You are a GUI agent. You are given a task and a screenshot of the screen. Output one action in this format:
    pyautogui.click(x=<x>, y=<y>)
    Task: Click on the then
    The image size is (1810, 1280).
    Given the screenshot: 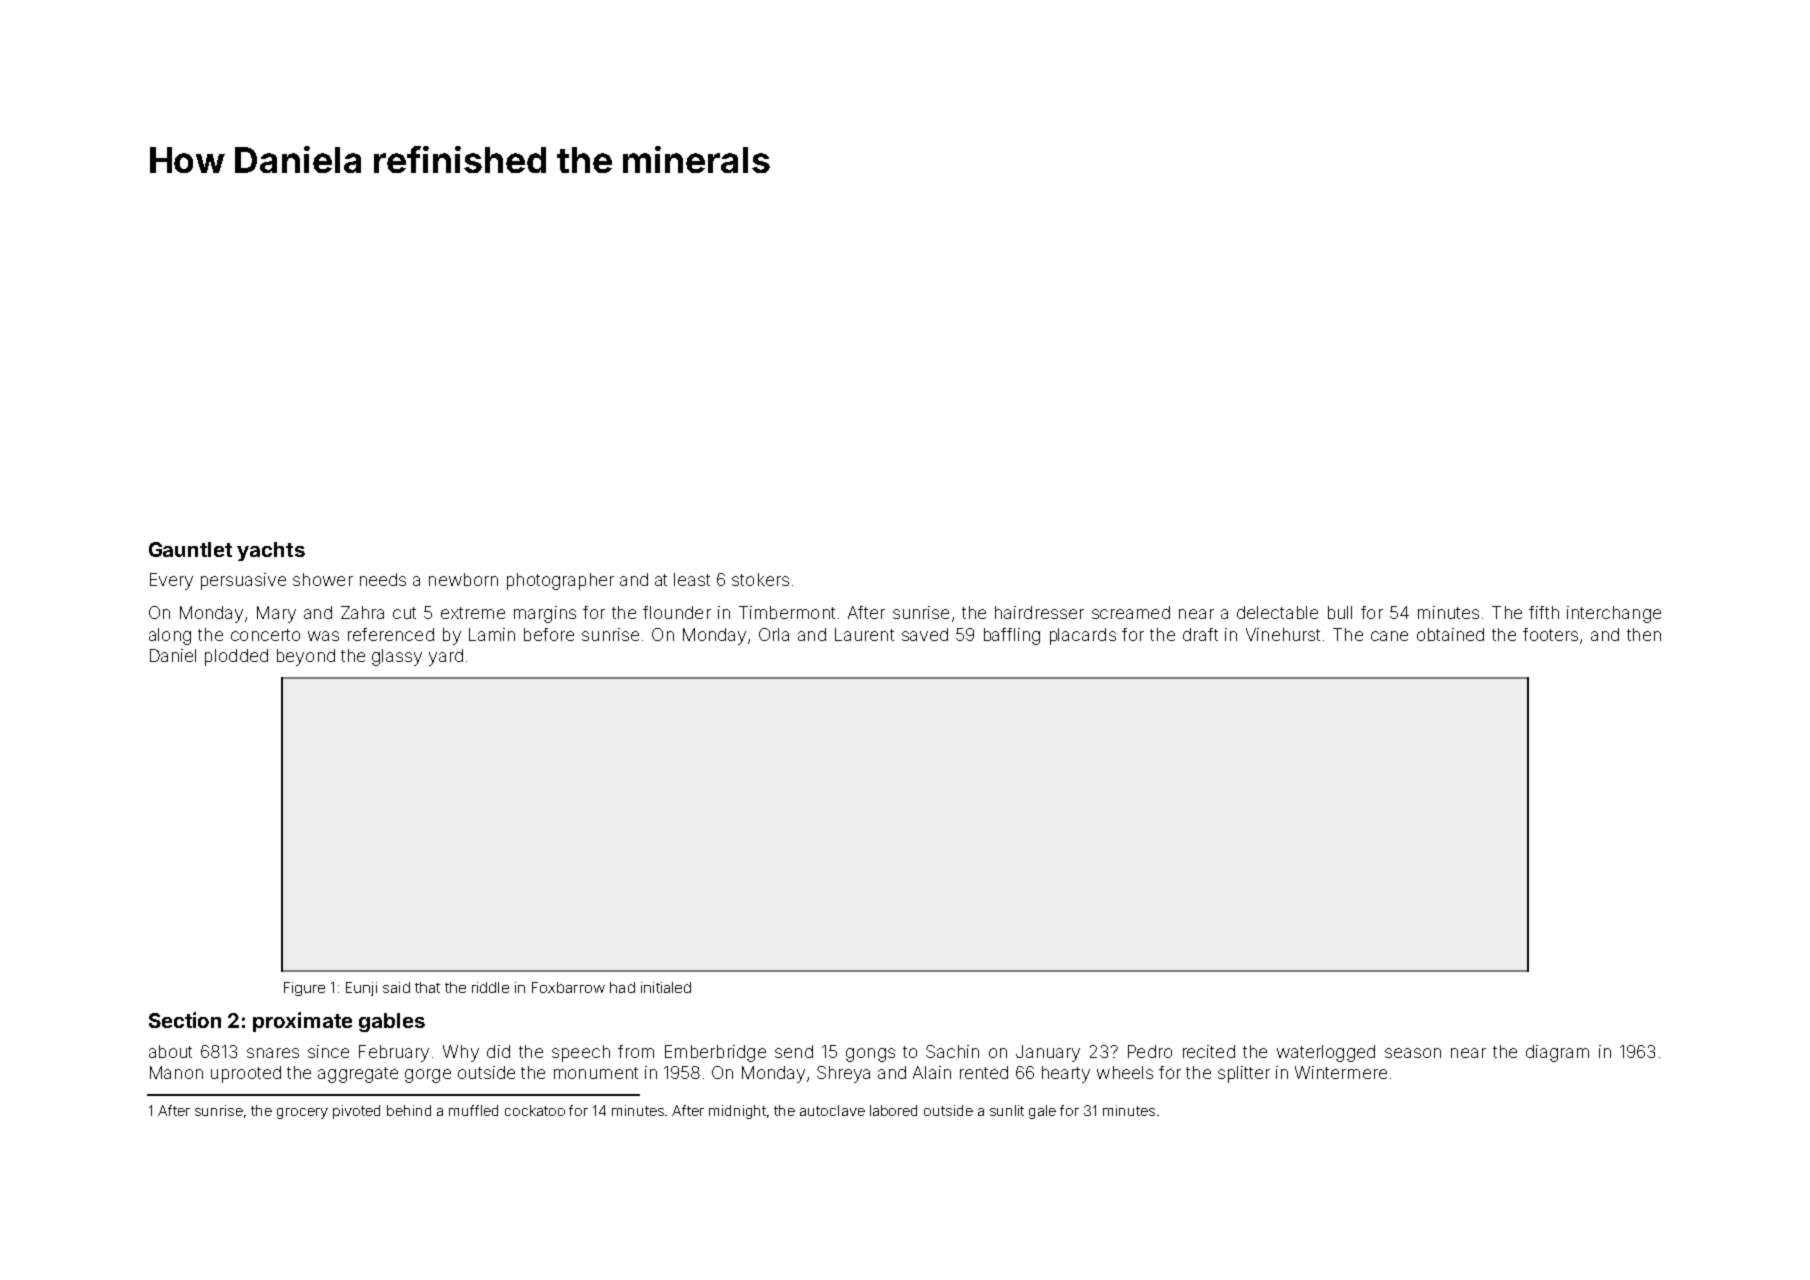 What is the action you would take?
    pyautogui.click(x=1644, y=634)
